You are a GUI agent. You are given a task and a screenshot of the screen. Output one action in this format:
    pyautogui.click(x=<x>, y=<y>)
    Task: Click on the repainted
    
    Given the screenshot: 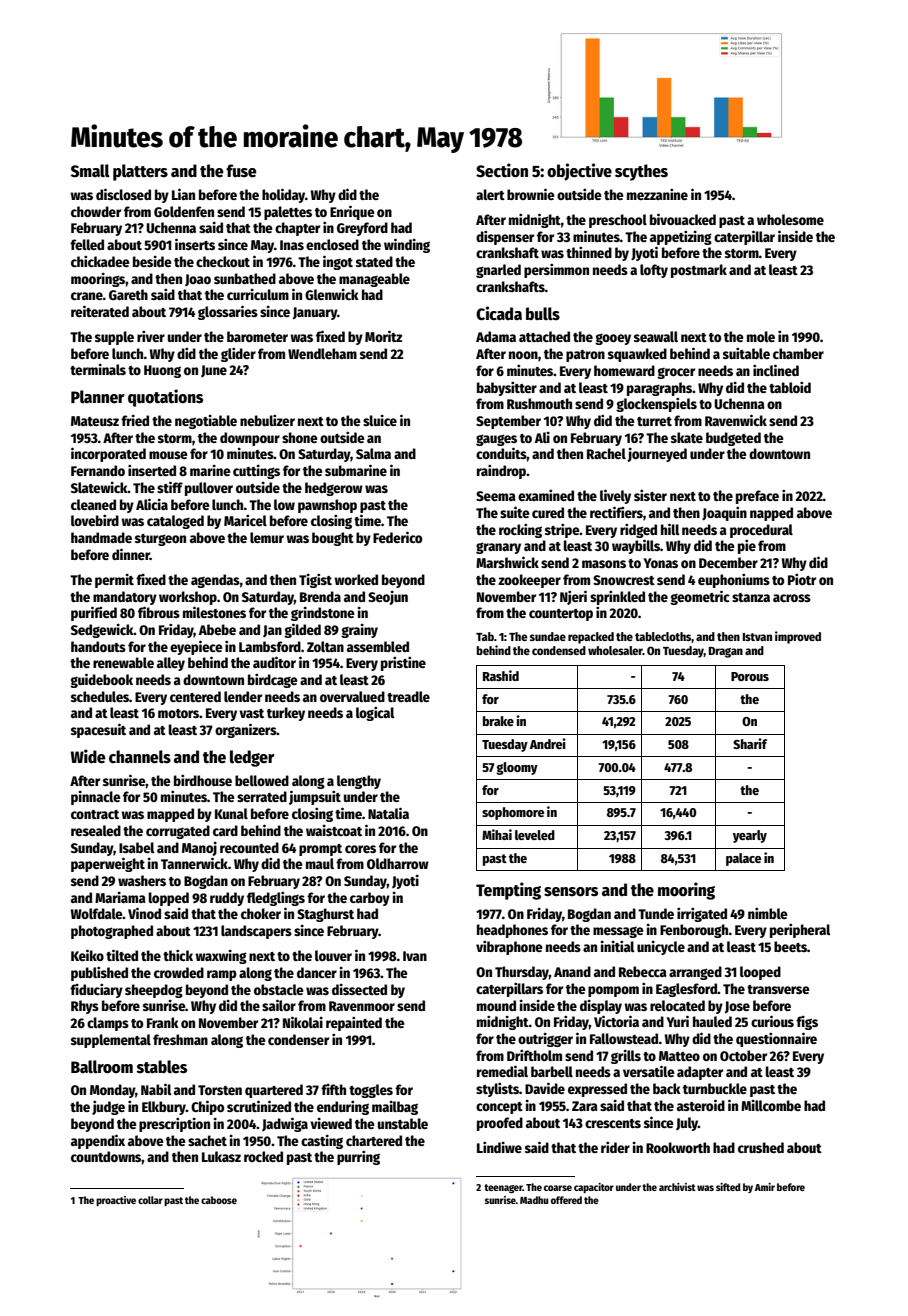 What is the action you would take?
    pyautogui.click(x=354, y=1024)
